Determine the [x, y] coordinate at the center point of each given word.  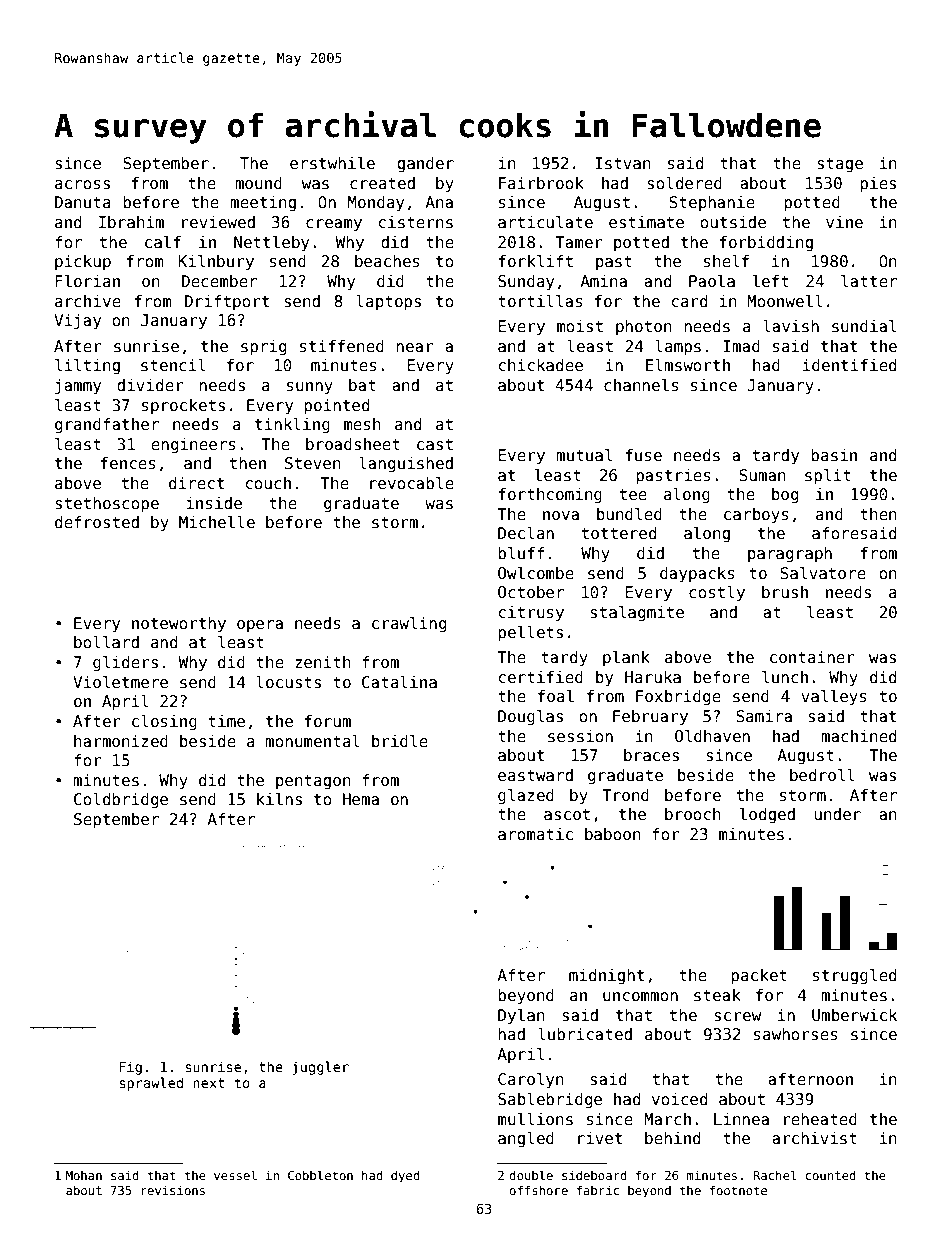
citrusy [531, 613]
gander [425, 164]
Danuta [83, 202]
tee [633, 494]
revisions [173, 1190]
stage [840, 165]
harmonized [121, 741]
